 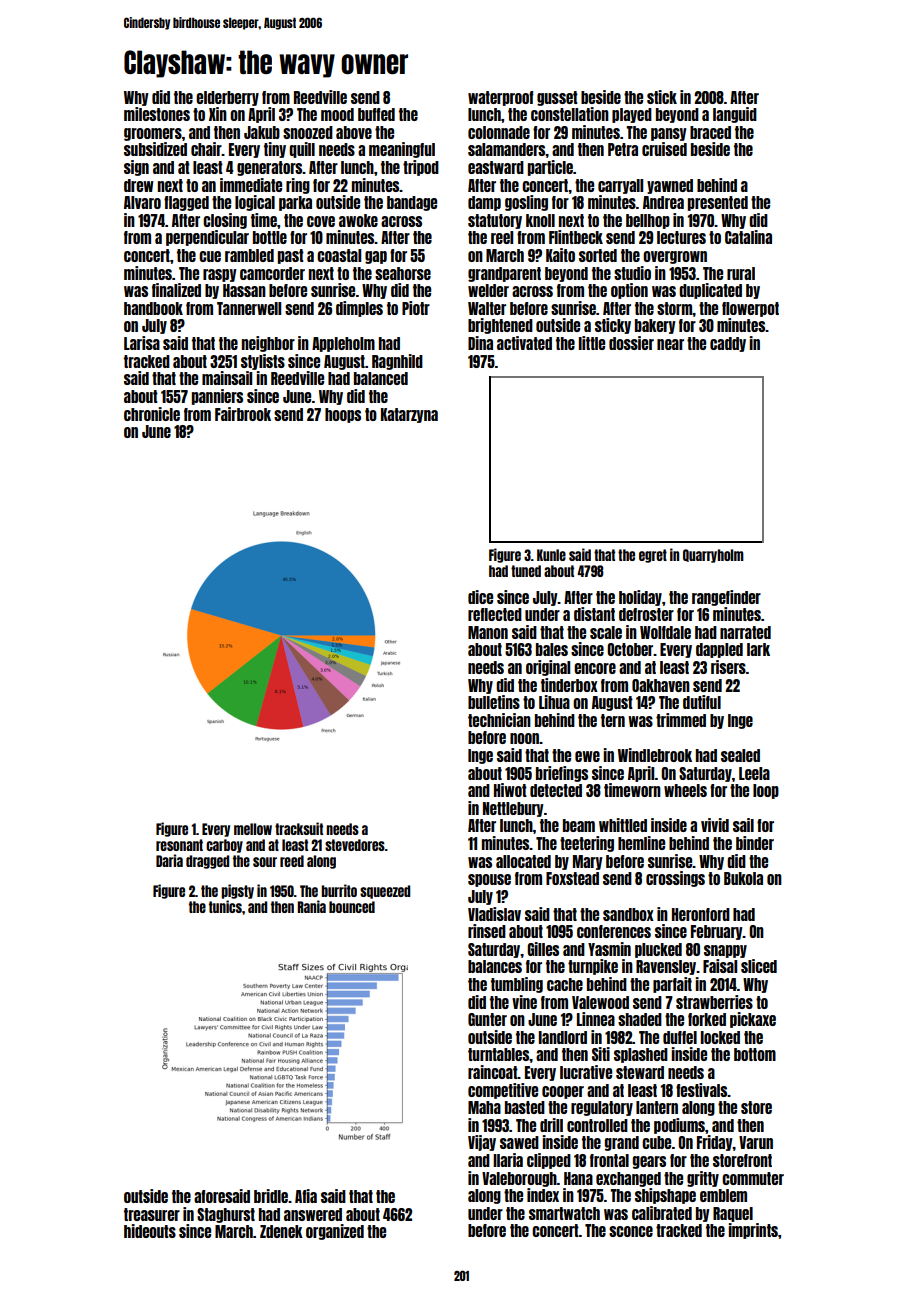 What do you see at coordinates (713, 556) in the screenshot?
I see `Quarryholm` at bounding box center [713, 556].
